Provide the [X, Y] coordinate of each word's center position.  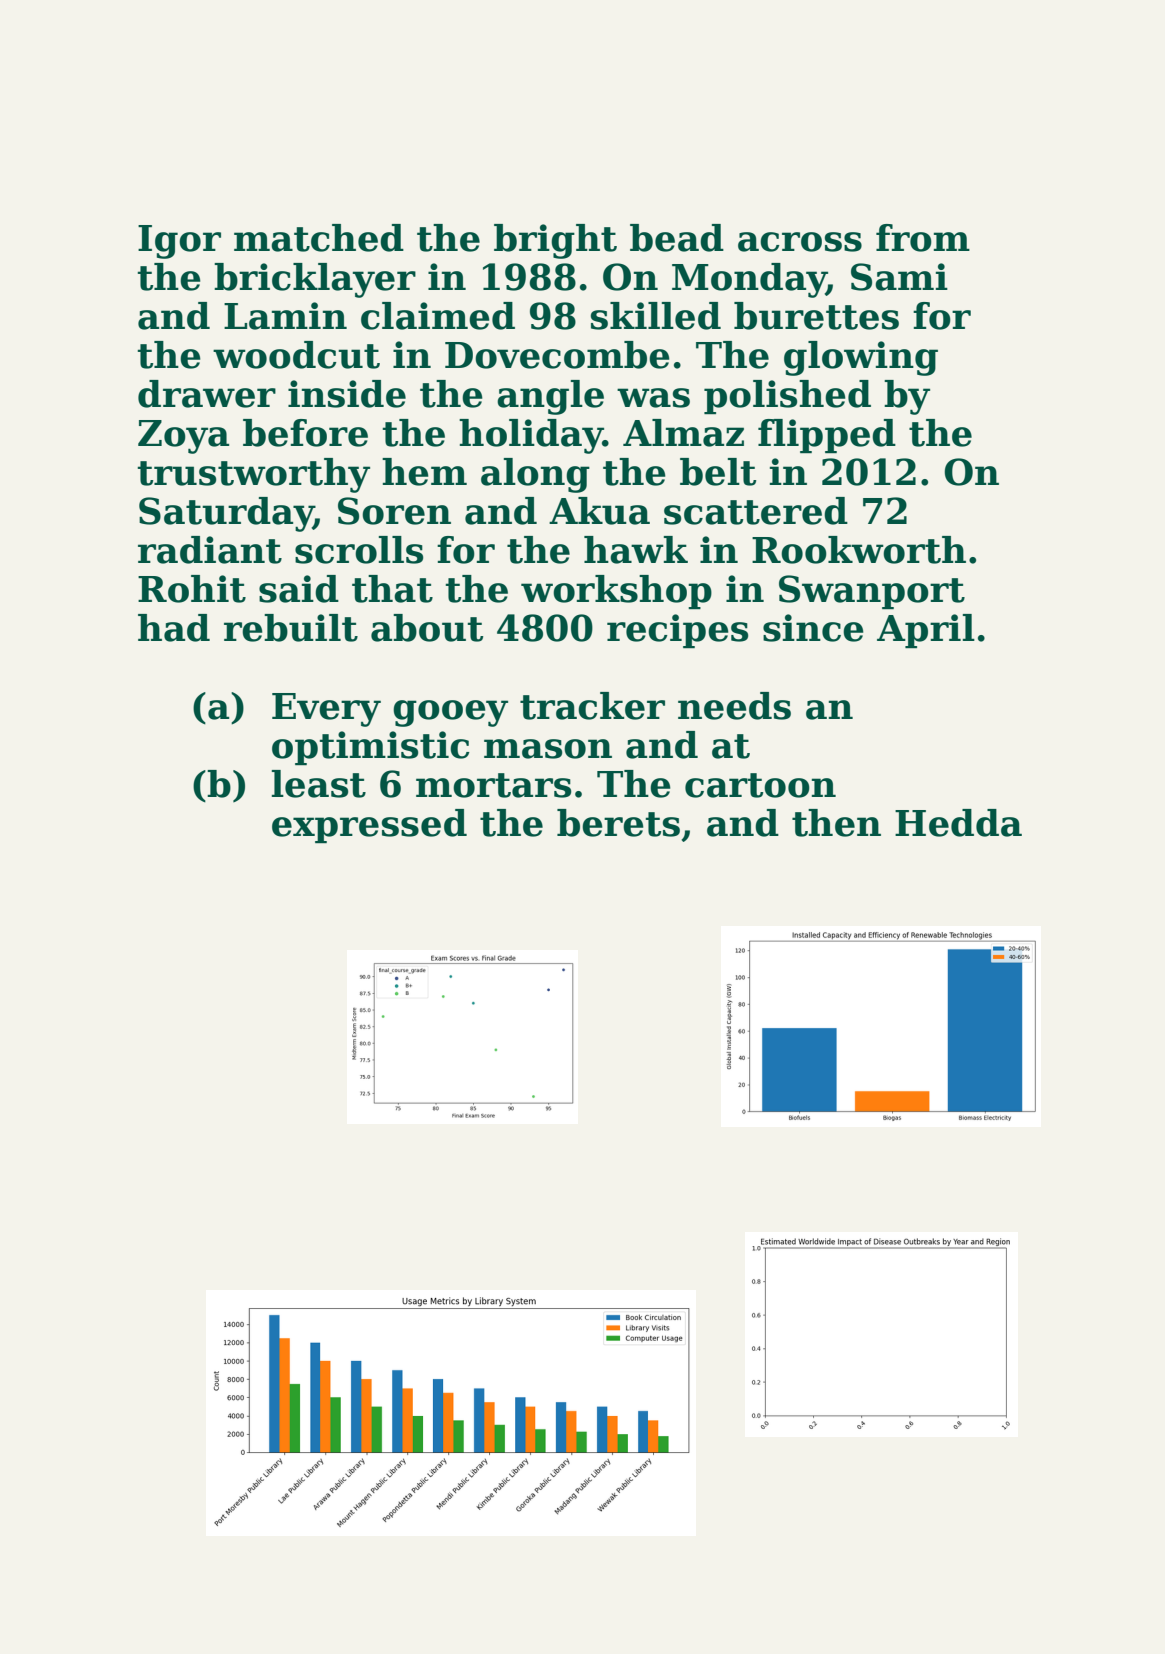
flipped [827, 436]
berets [618, 823]
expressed [369, 826]
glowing [861, 358]
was [653, 398]
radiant [210, 550]
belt [718, 472]
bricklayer [315, 280]
